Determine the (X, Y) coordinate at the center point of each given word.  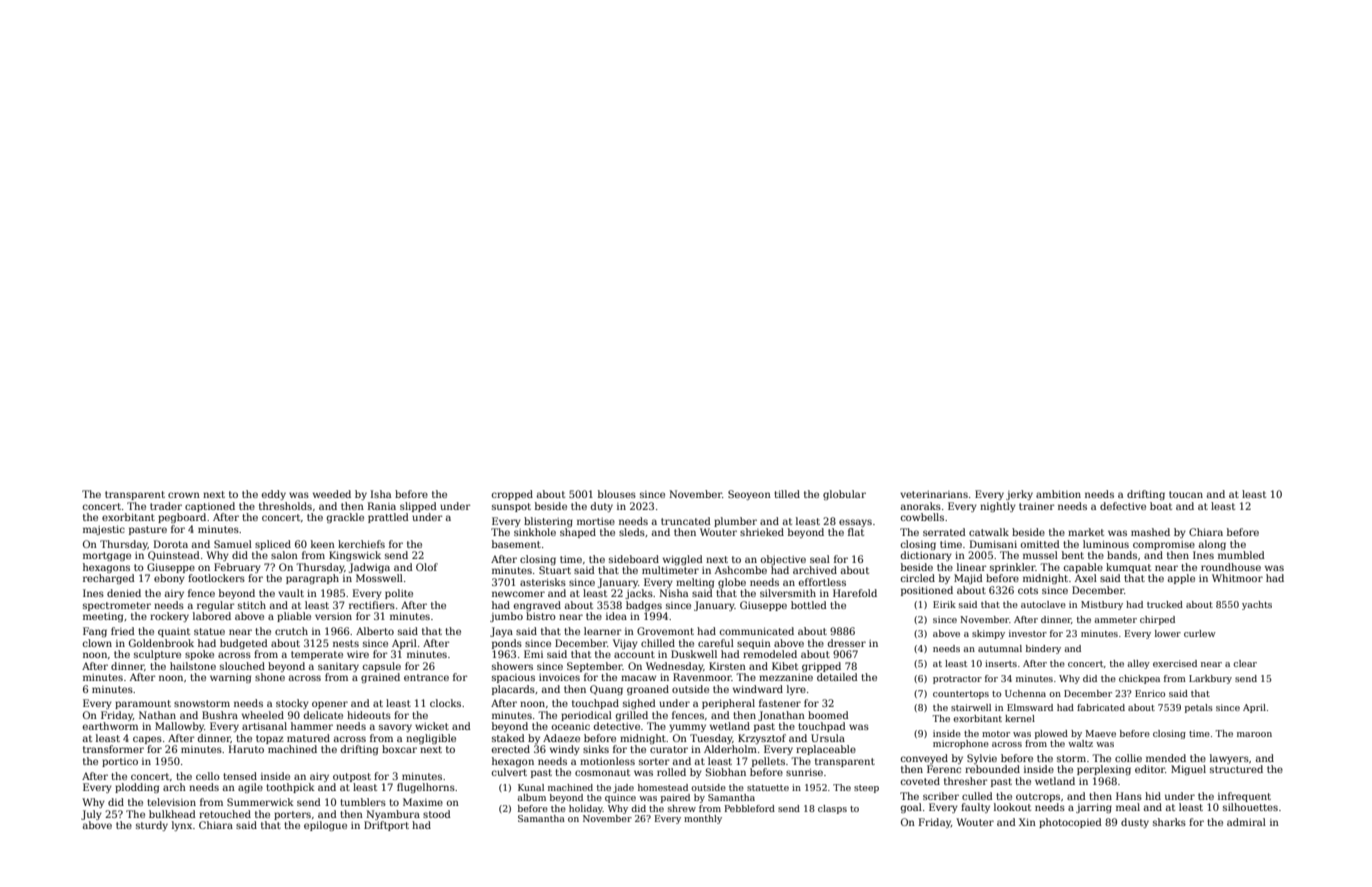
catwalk (989, 532)
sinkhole (535, 532)
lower (1168, 633)
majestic (104, 530)
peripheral (728, 704)
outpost (352, 777)
